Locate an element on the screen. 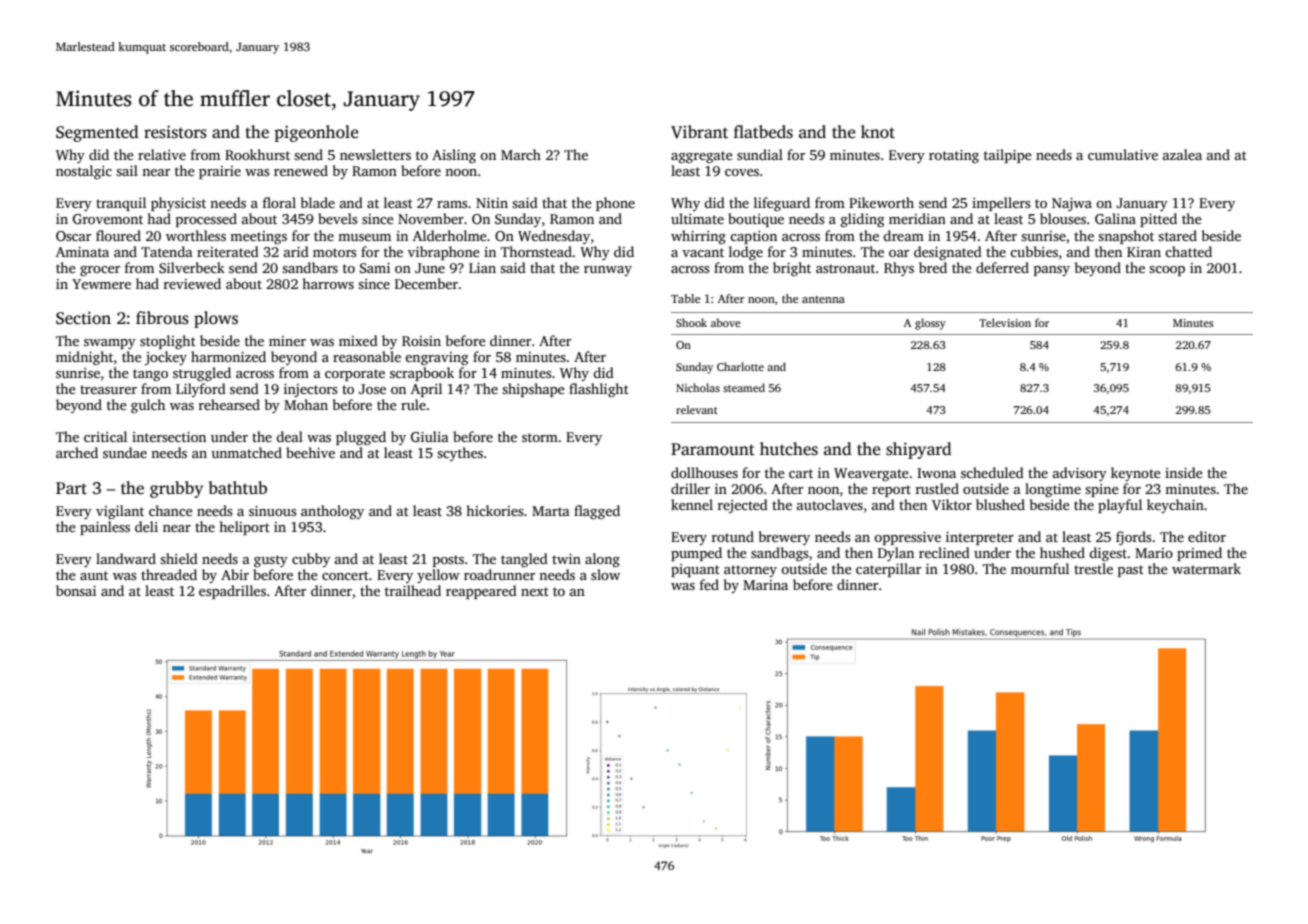 This screenshot has width=1308, height=924. past is located at coordinates (1131, 571).
